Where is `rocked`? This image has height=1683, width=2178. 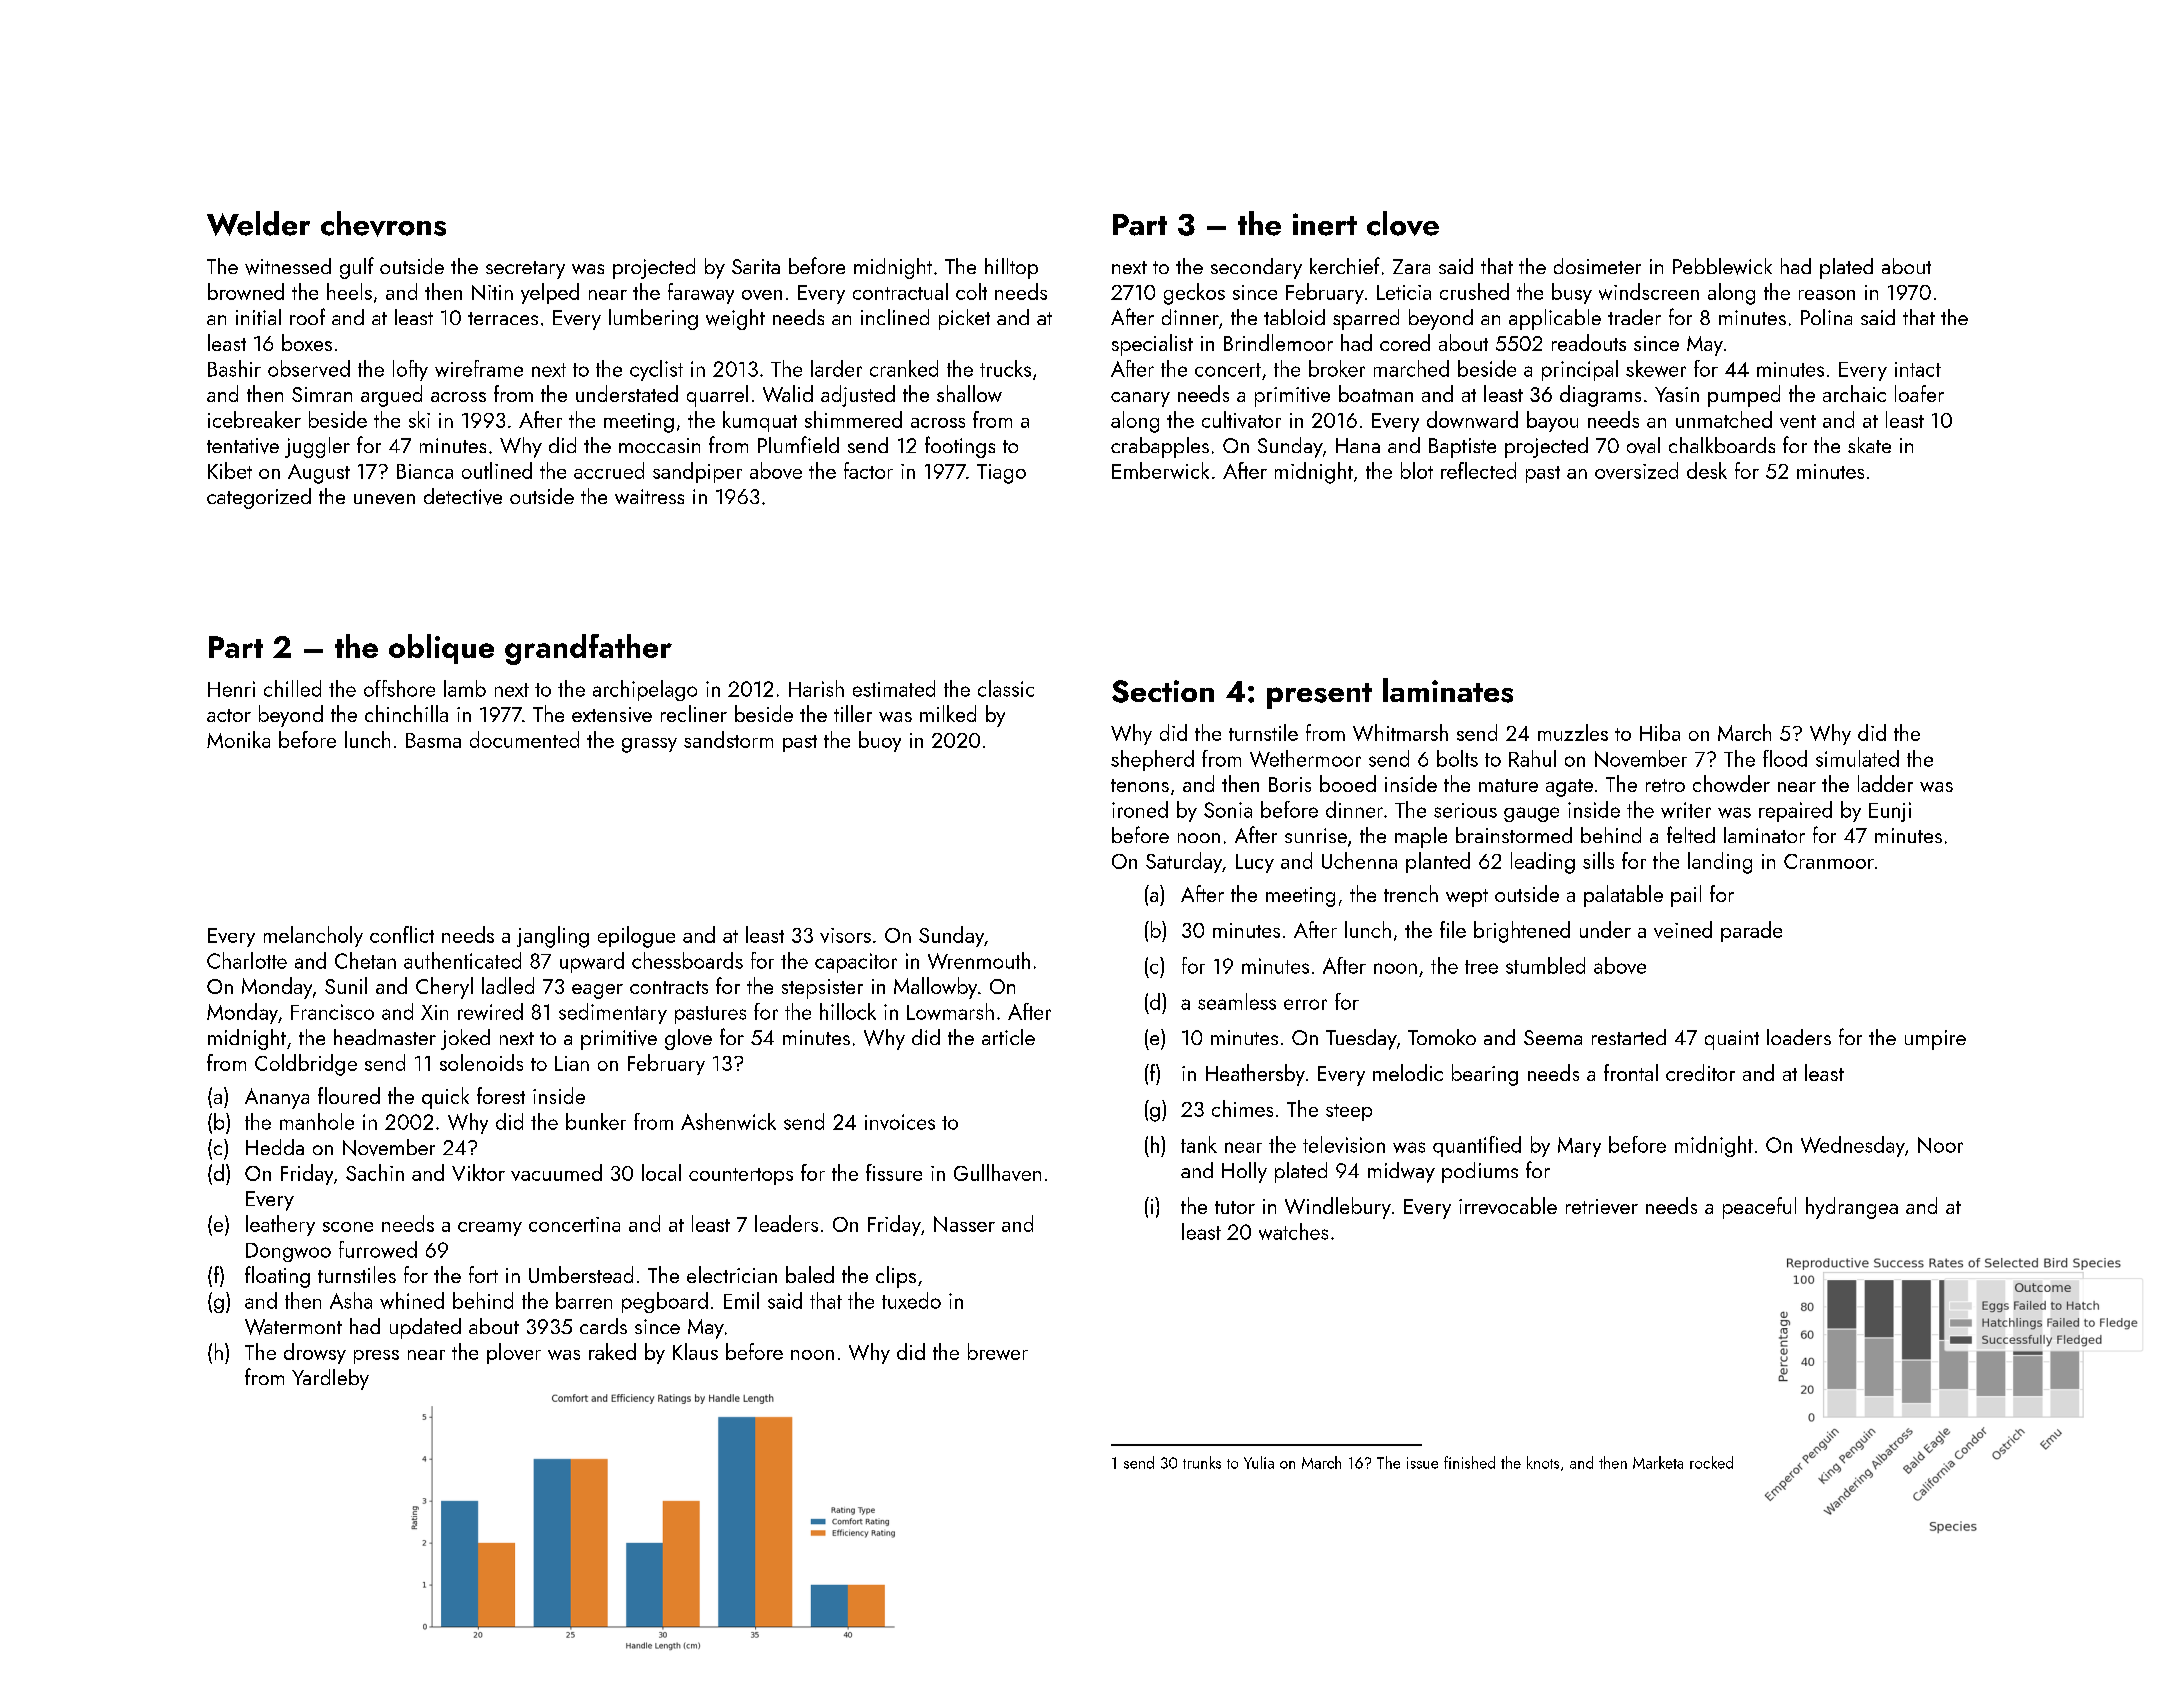
rocked is located at coordinates (1711, 1462).
